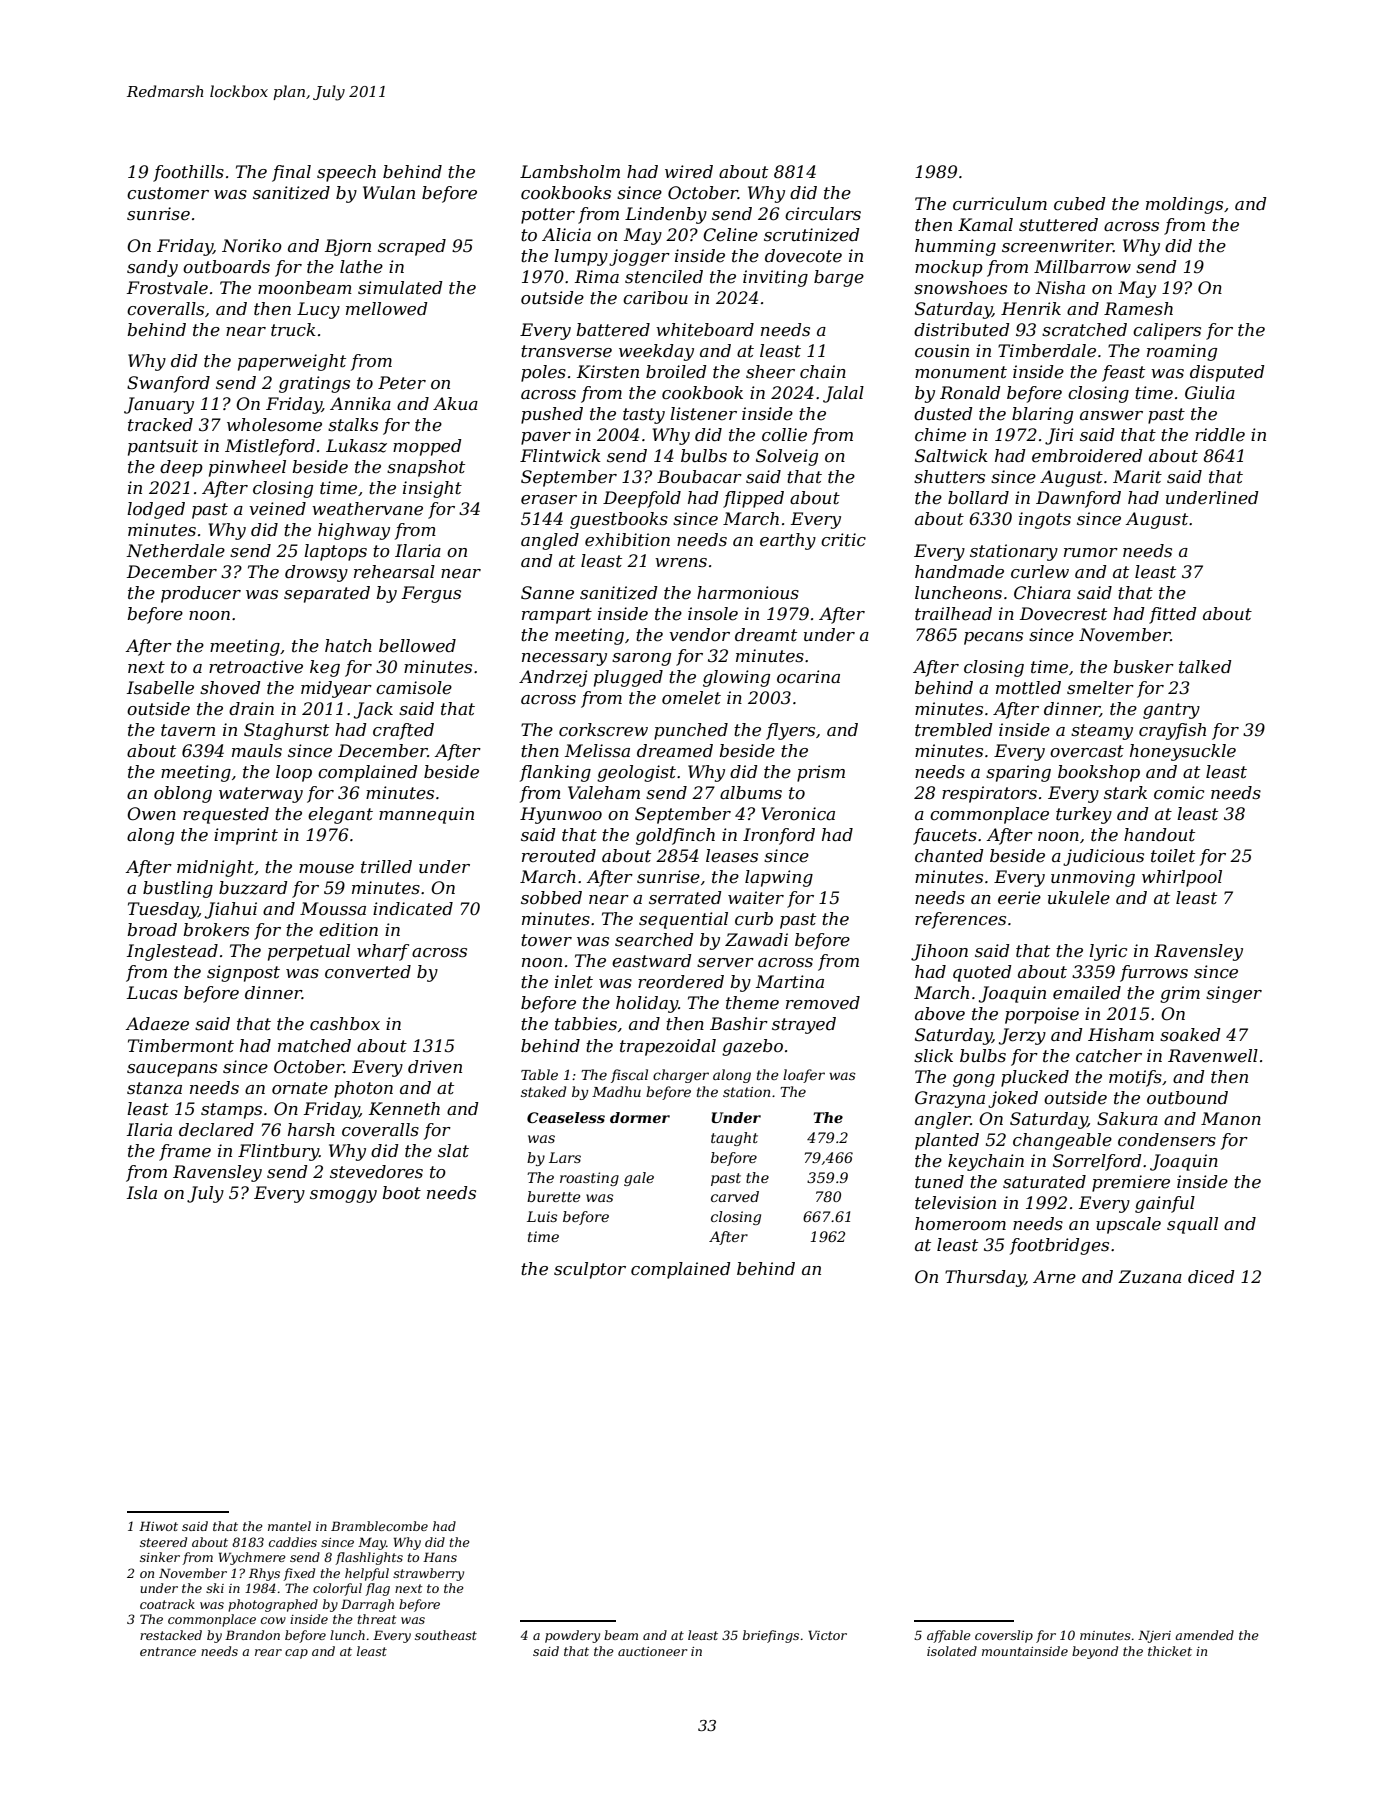 The width and height of the image is (1396, 1807). What do you see at coordinates (1184, 205) in the image?
I see `moldings` at bounding box center [1184, 205].
